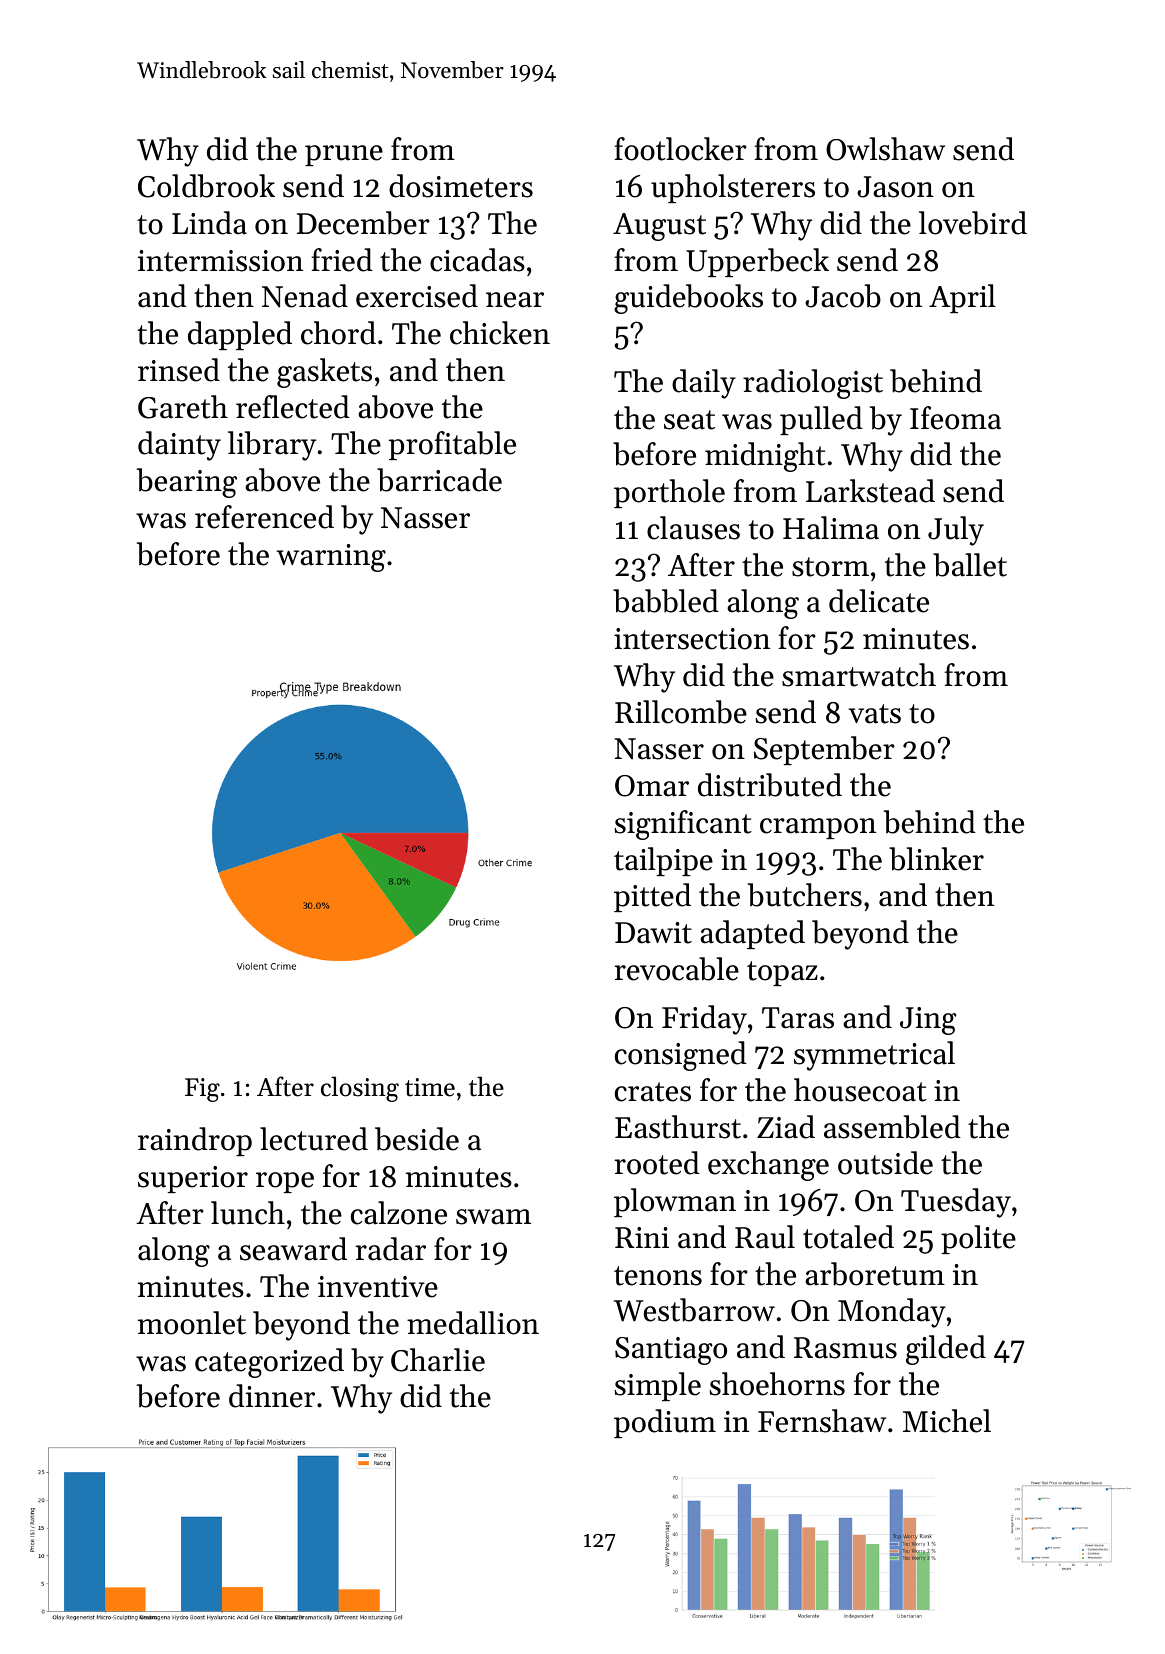 This document has width=1165, height=1654. Describe the element at coordinates (314, 1139) in the document. I see `lectured` at that location.
